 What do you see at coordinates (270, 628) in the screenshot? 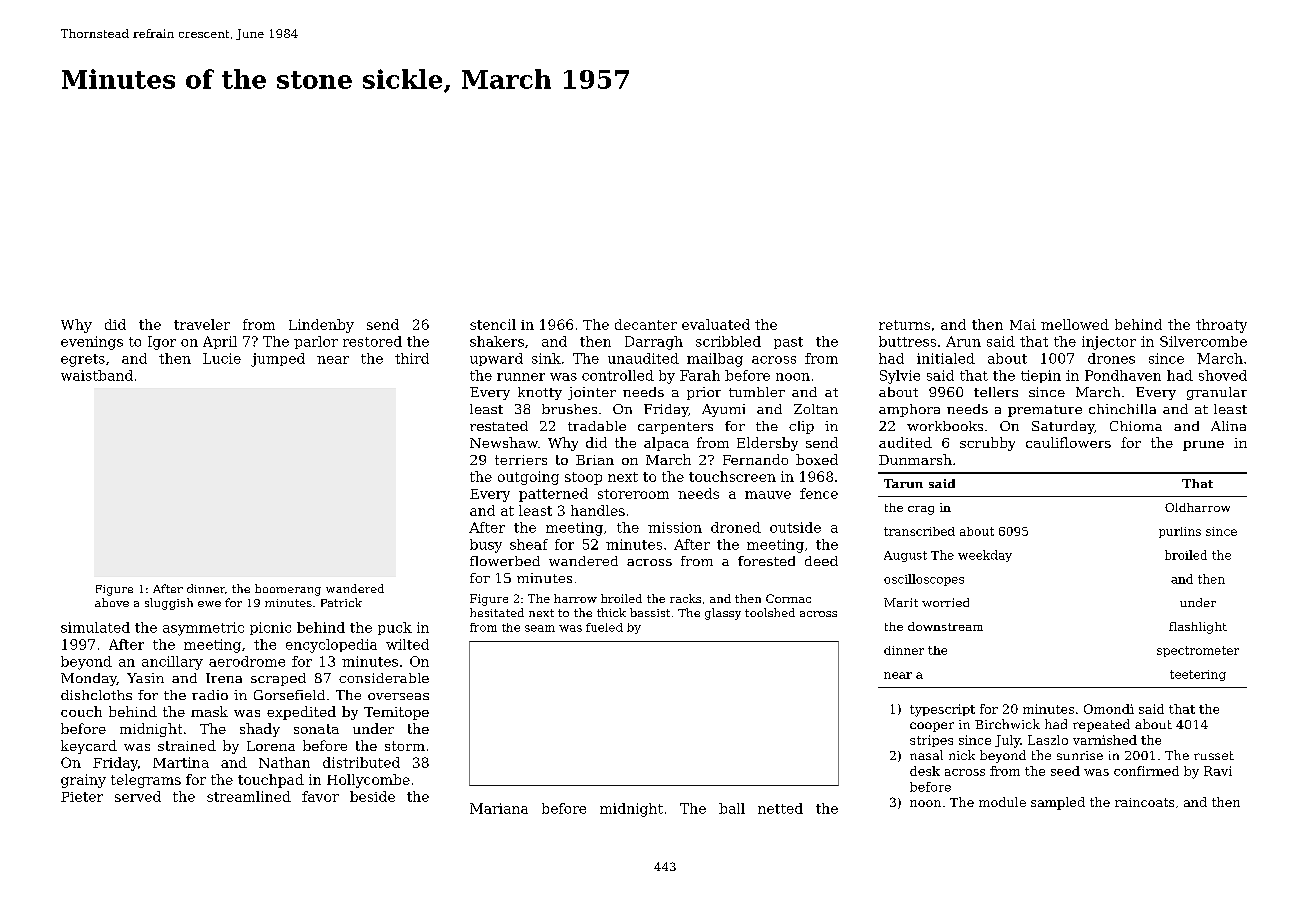
I see `picnic` at bounding box center [270, 628].
